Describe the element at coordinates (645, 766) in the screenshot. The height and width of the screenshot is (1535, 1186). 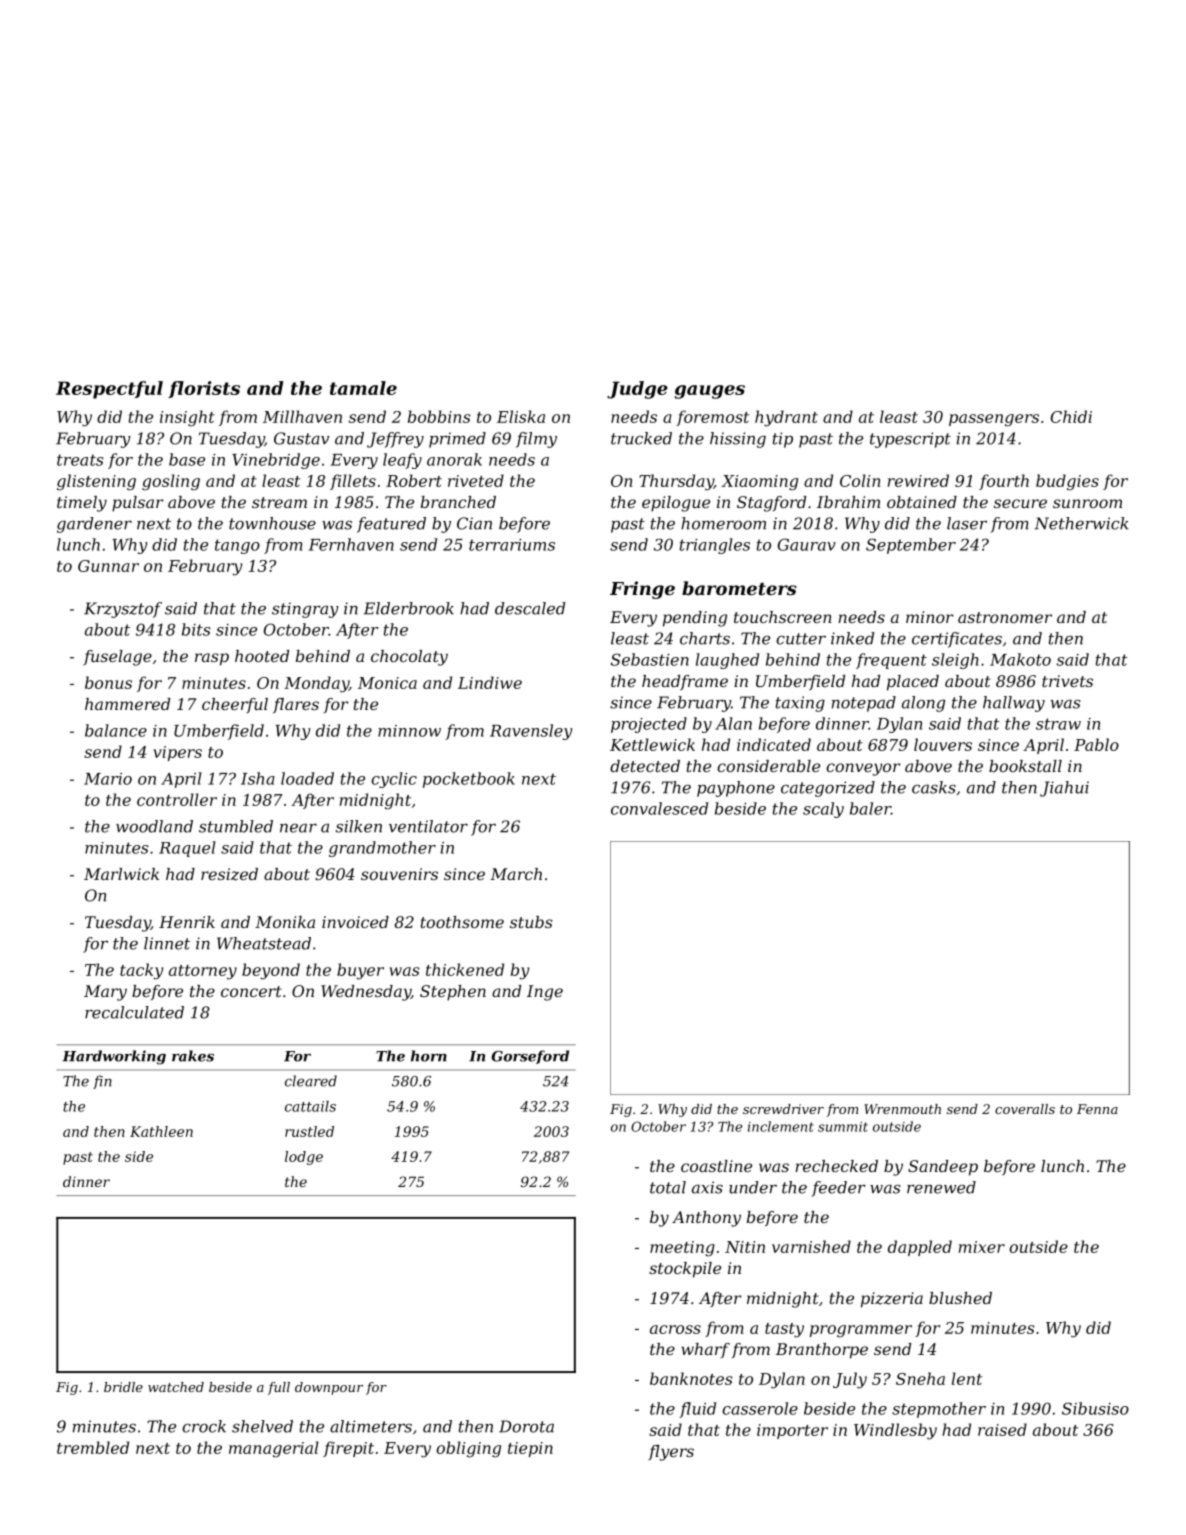
I see `detected` at that location.
